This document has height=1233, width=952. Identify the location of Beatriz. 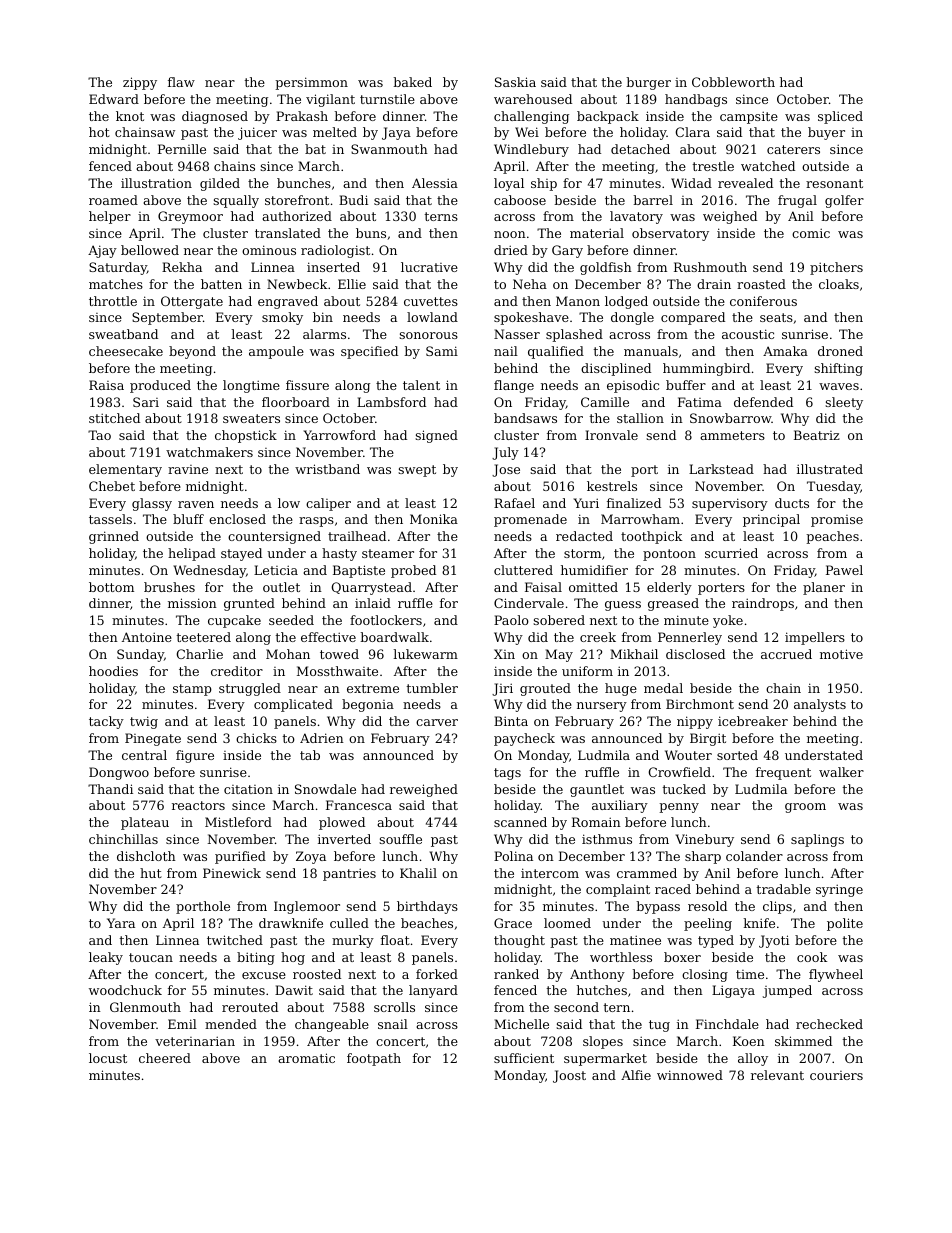
(817, 435).
